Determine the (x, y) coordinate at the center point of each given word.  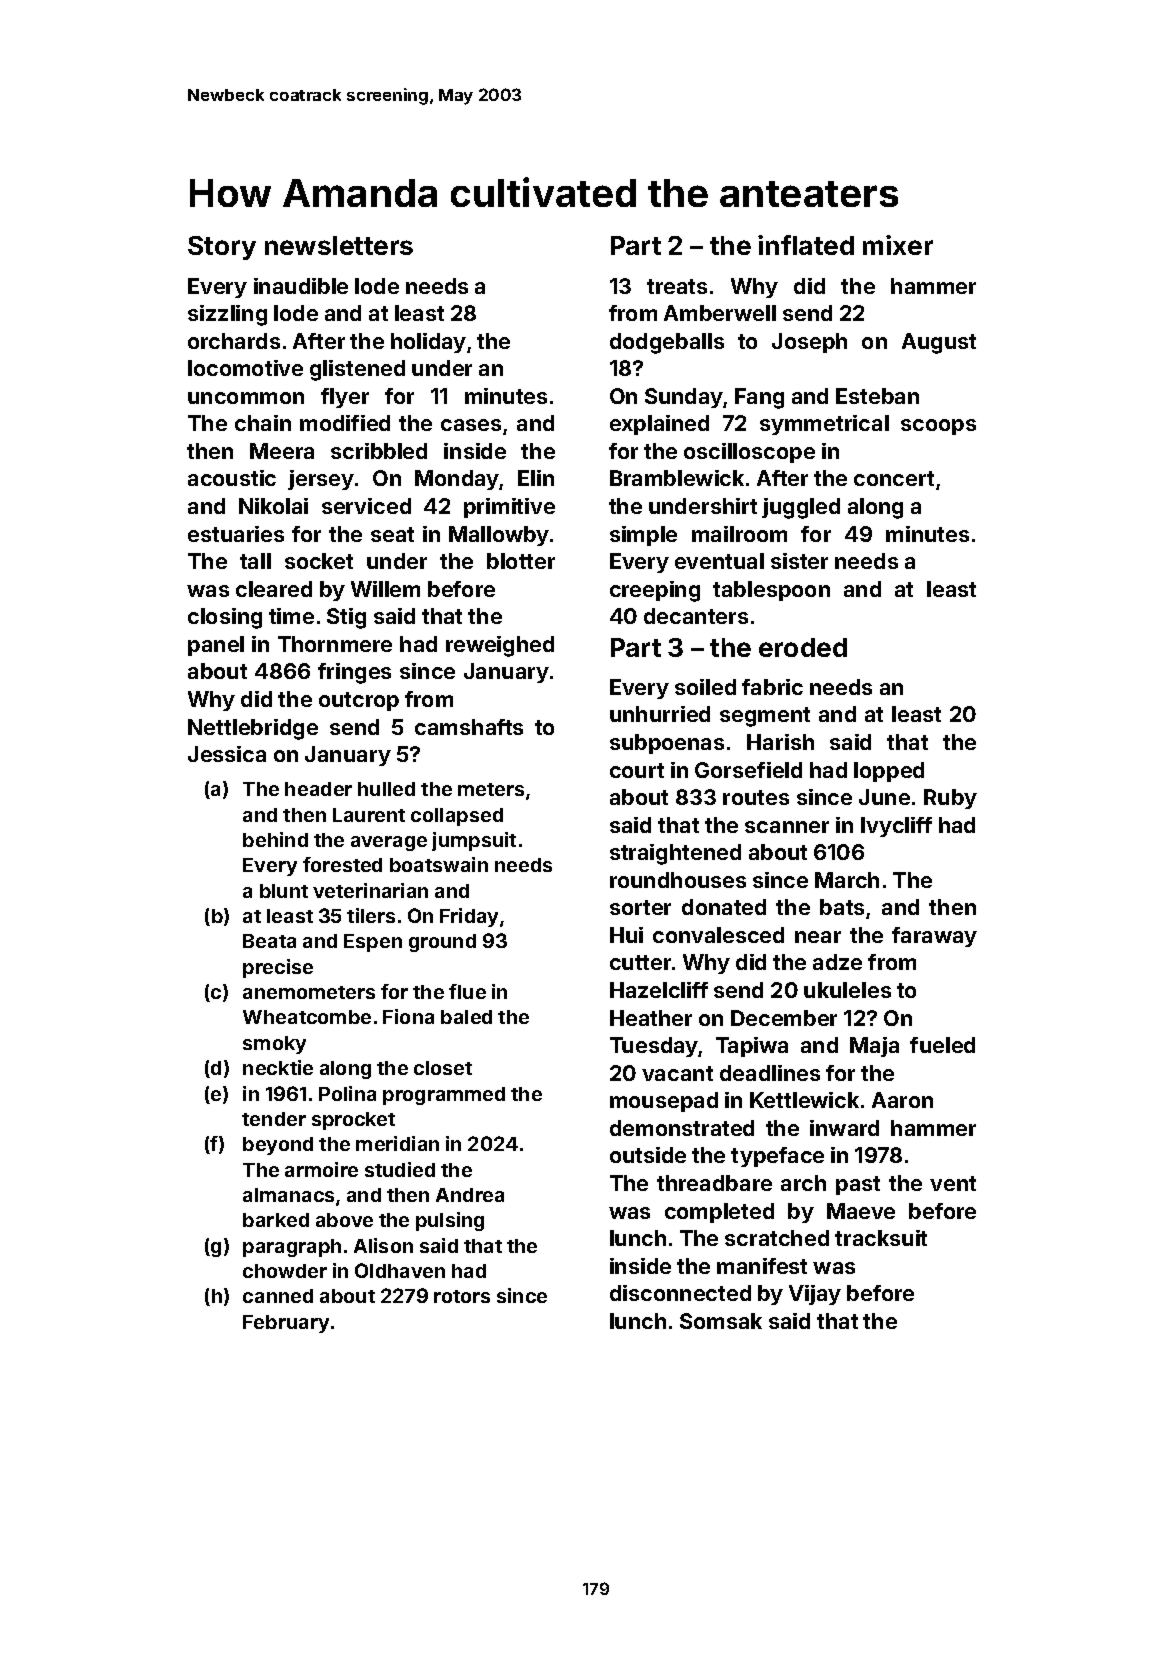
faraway (934, 937)
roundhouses (678, 880)
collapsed (457, 817)
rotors (462, 1296)
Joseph (809, 343)
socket (319, 561)
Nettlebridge (253, 729)
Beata (269, 941)
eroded (803, 647)
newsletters (339, 245)
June (884, 797)
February (286, 1324)
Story (222, 248)
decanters (696, 616)
